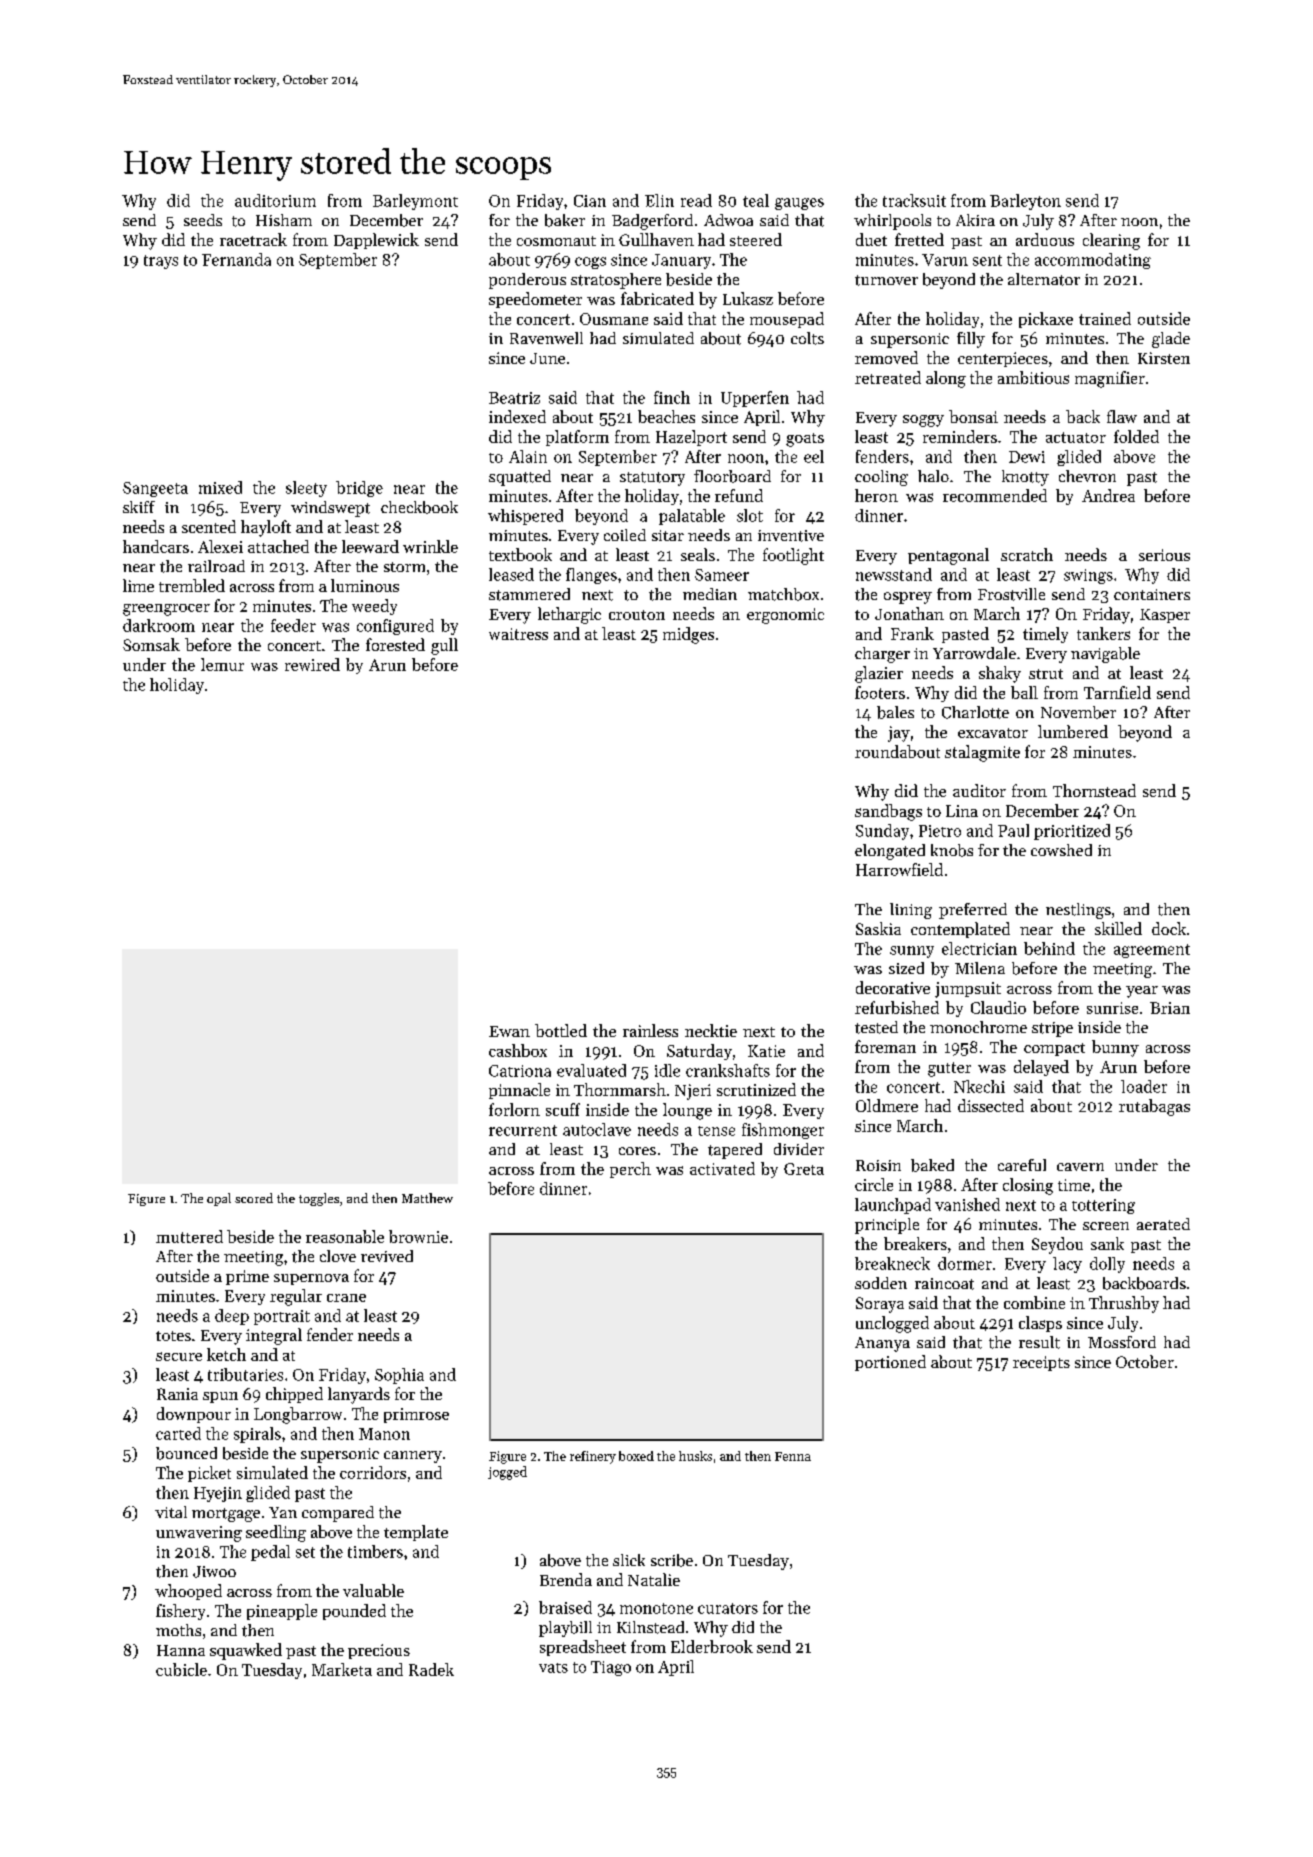 The height and width of the screenshot is (1857, 1313). What do you see at coordinates (375, 1551) in the screenshot?
I see `timbers` at bounding box center [375, 1551].
